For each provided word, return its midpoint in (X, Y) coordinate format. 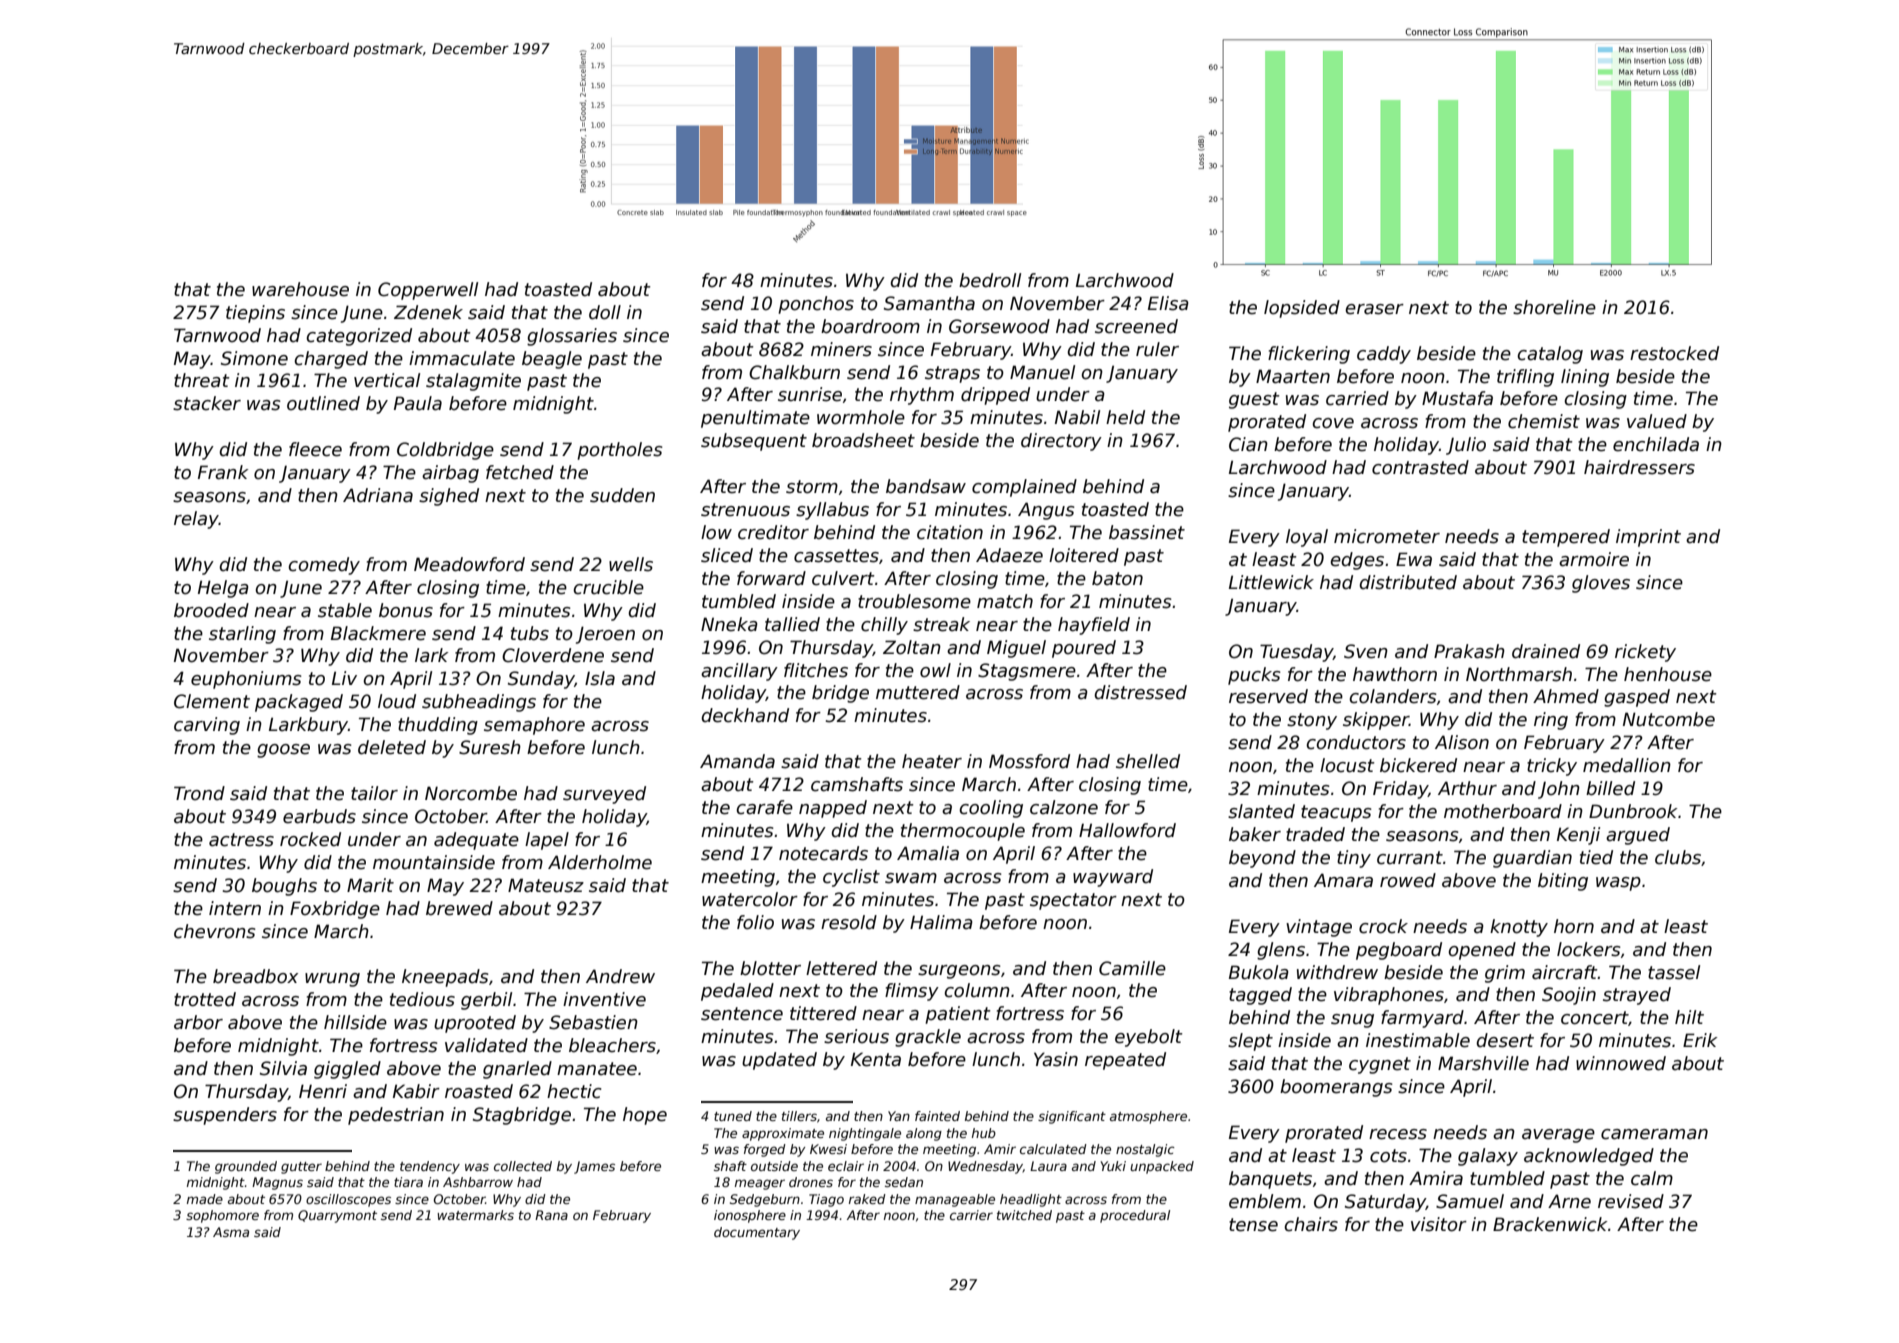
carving (207, 726)
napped (833, 809)
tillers (799, 1116)
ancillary (739, 672)
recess (1398, 1134)
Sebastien (593, 1022)
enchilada (1656, 444)
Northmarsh (1519, 674)
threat (202, 380)
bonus (406, 610)
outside (774, 1166)
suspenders (225, 1116)
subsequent (754, 442)
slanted (1261, 811)
